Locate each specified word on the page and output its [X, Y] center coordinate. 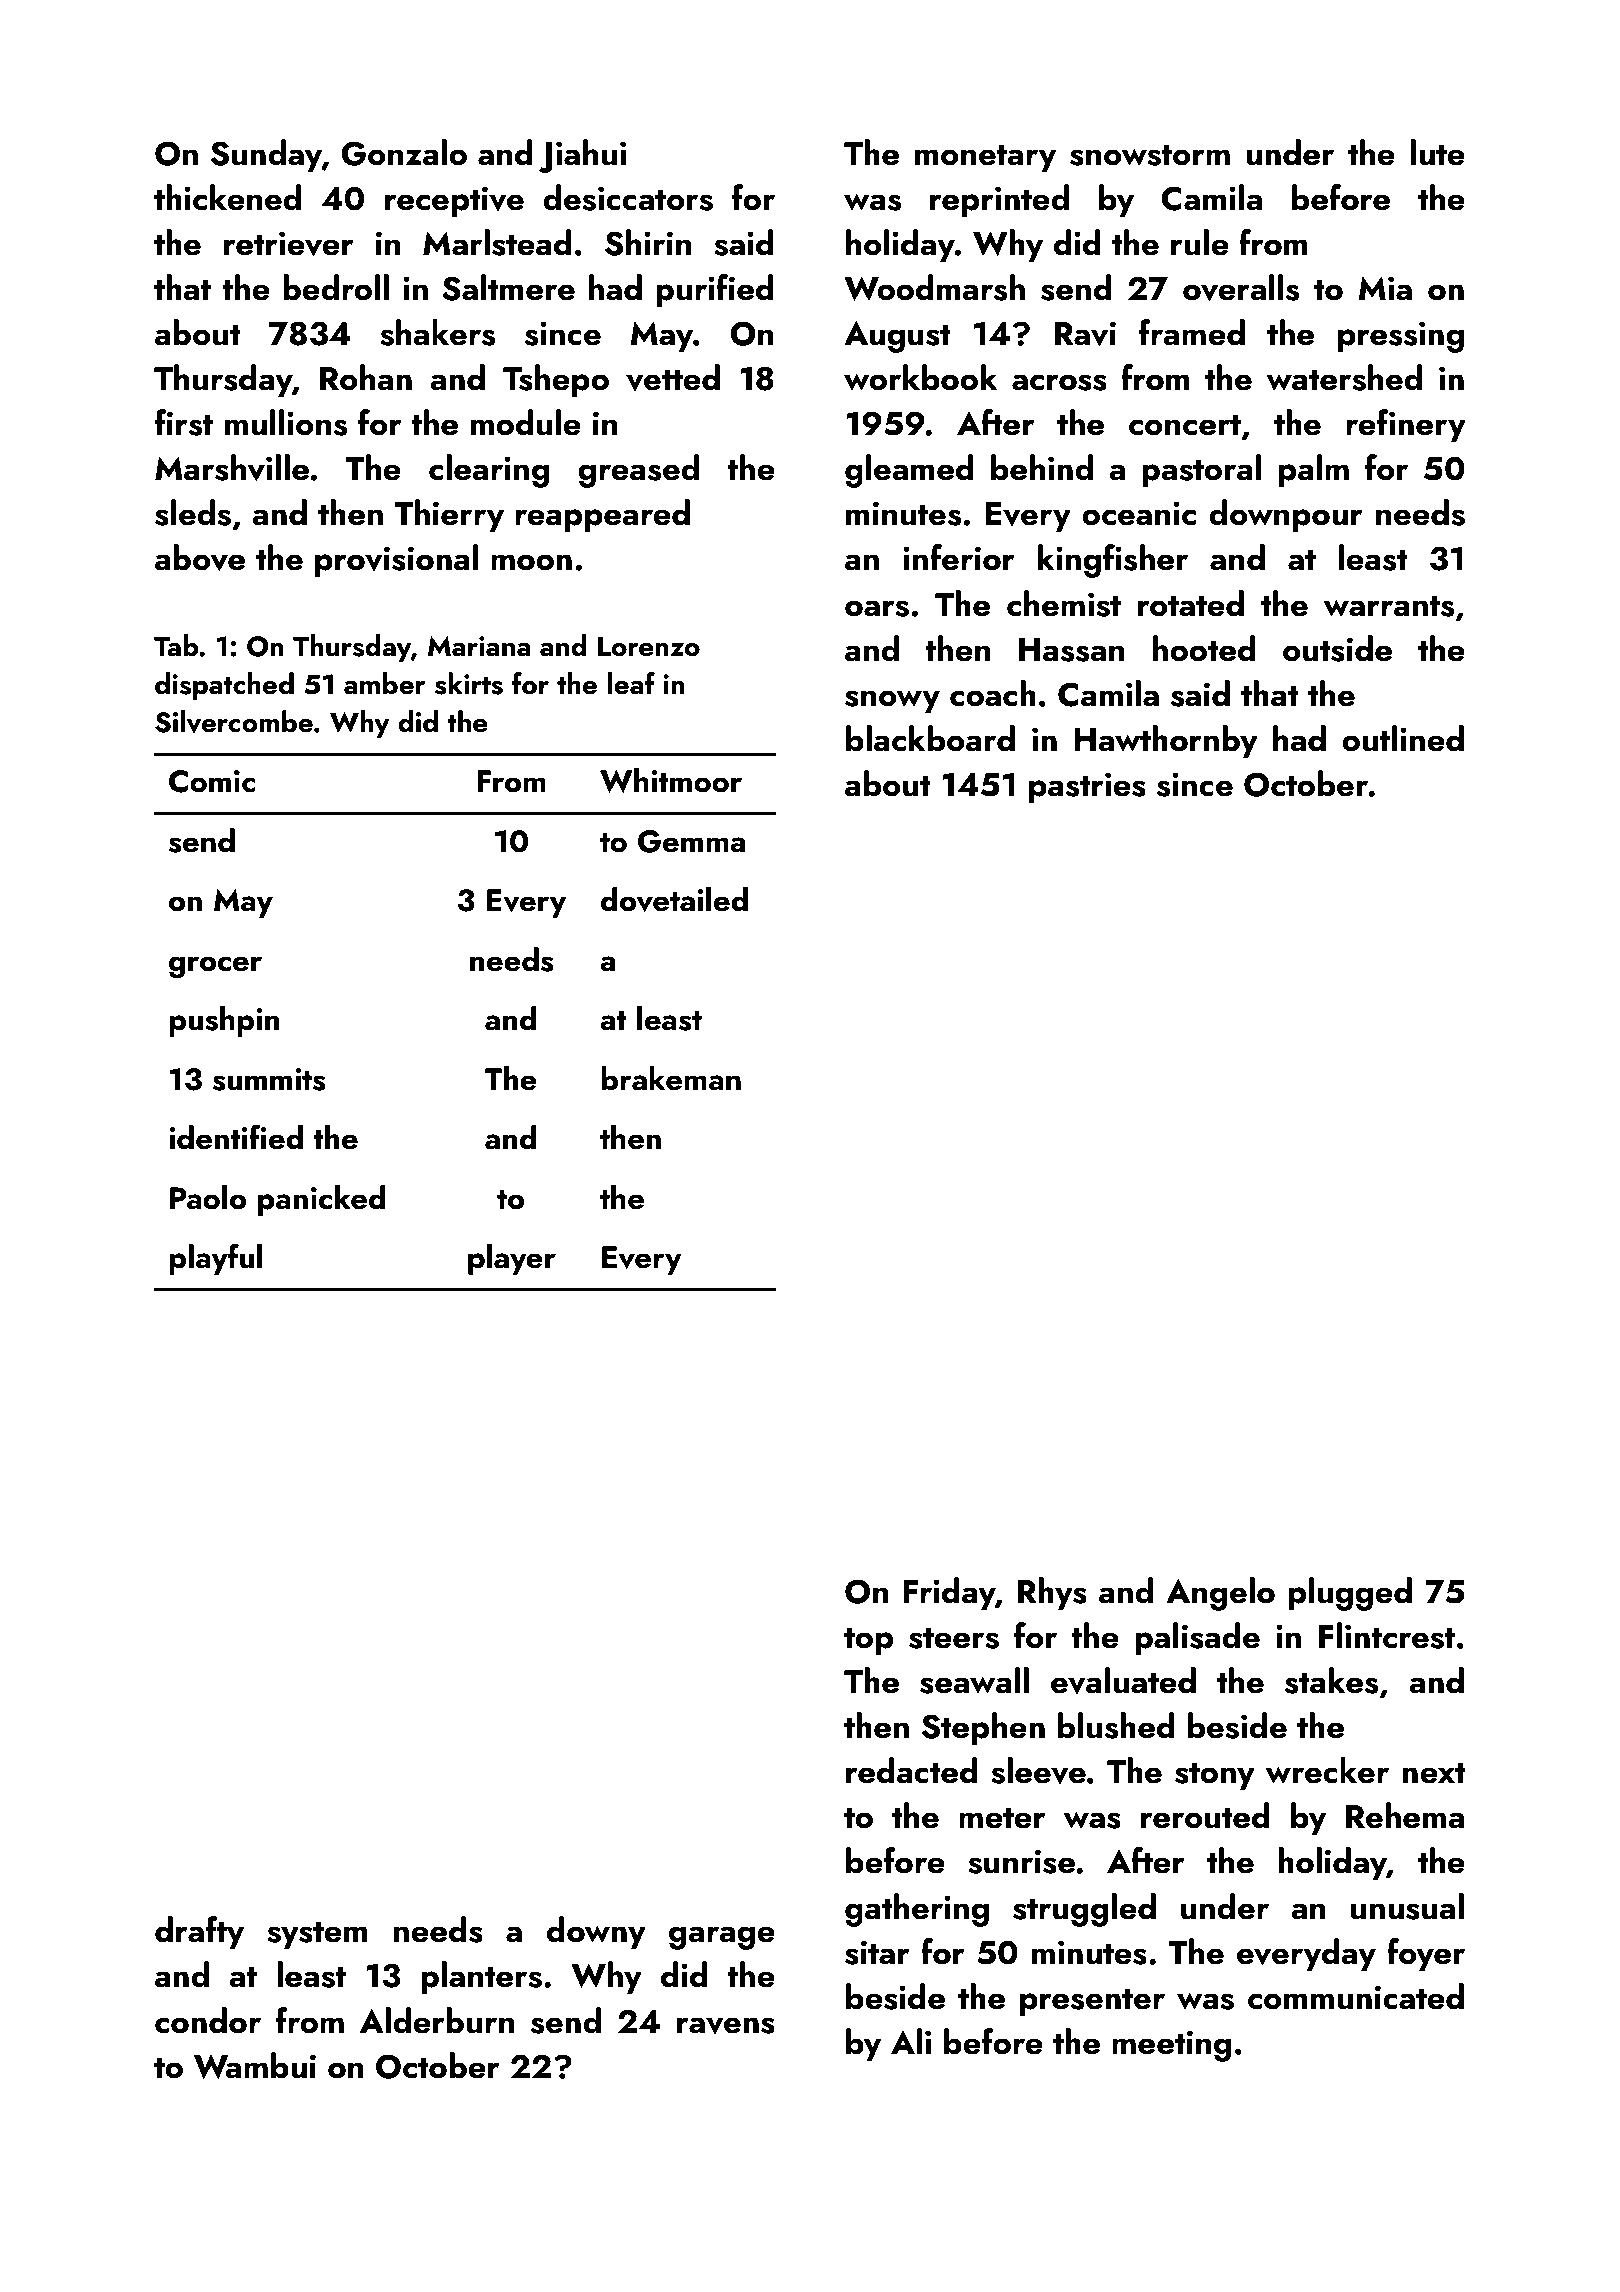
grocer [215, 967]
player [512, 1259]
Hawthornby [1166, 741]
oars [877, 608]
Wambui [255, 2065]
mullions [286, 422]
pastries [1087, 787]
